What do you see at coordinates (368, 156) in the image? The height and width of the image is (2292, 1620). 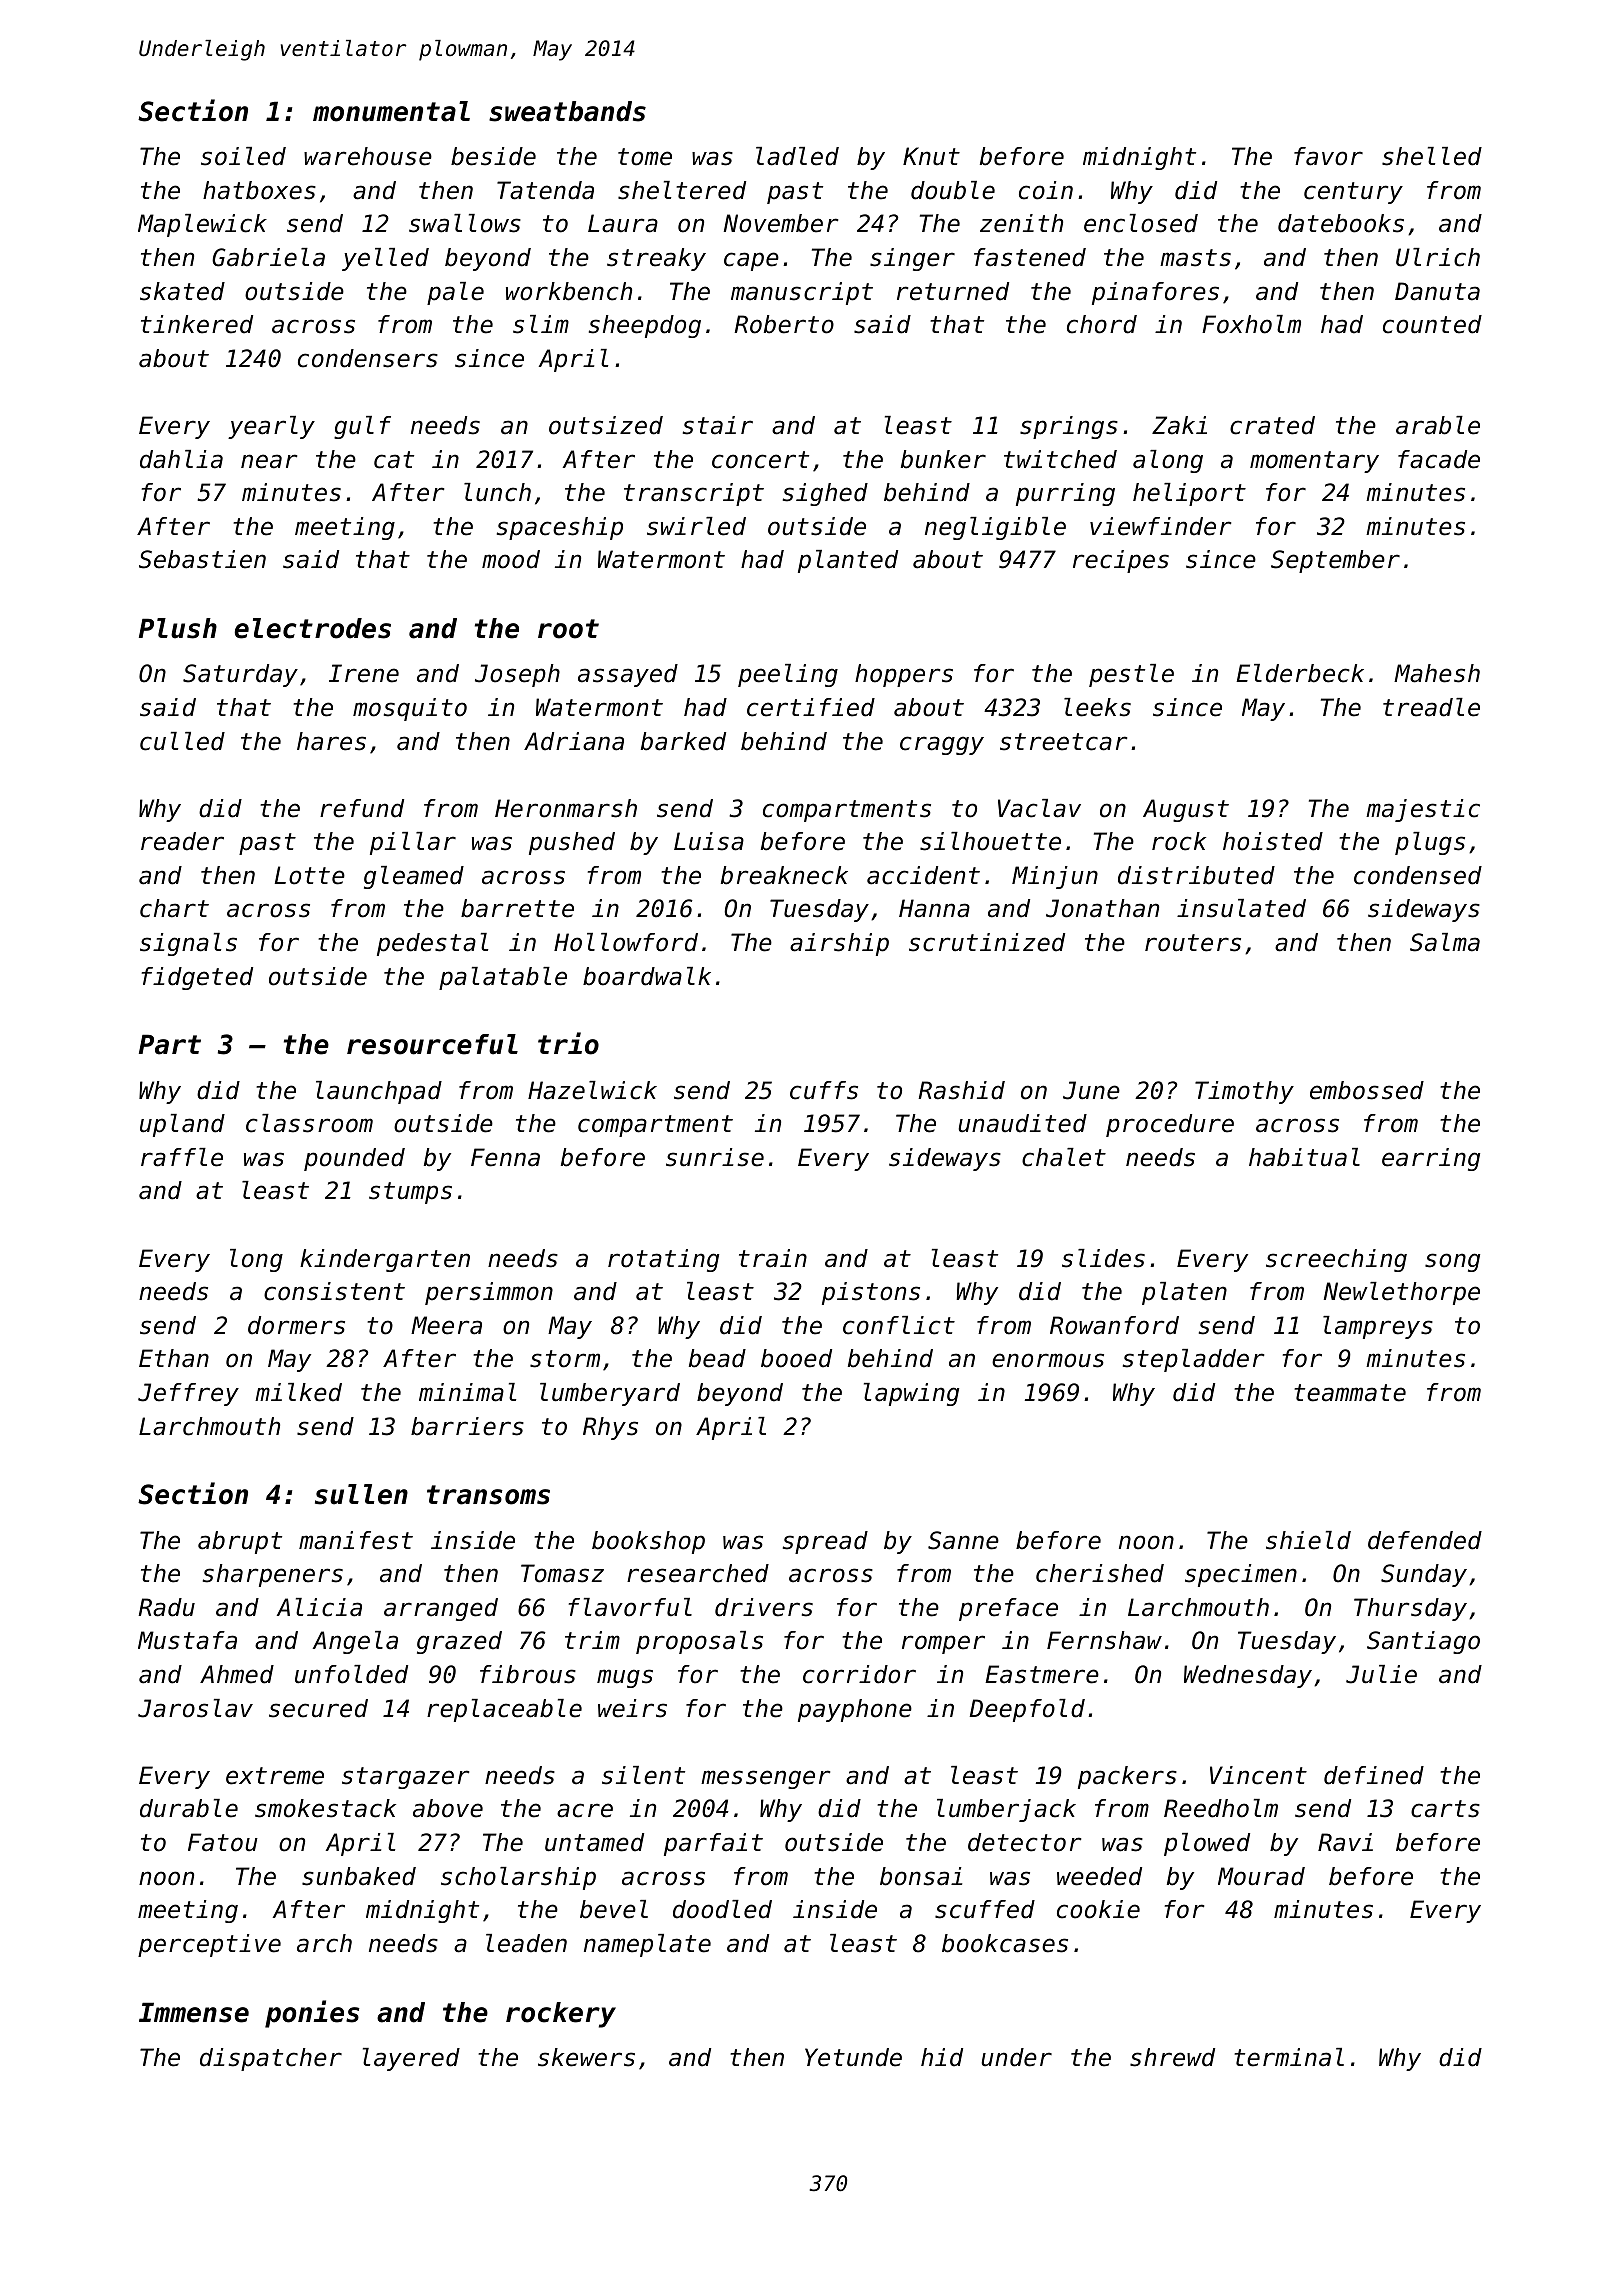 I see `warehouse` at bounding box center [368, 156].
